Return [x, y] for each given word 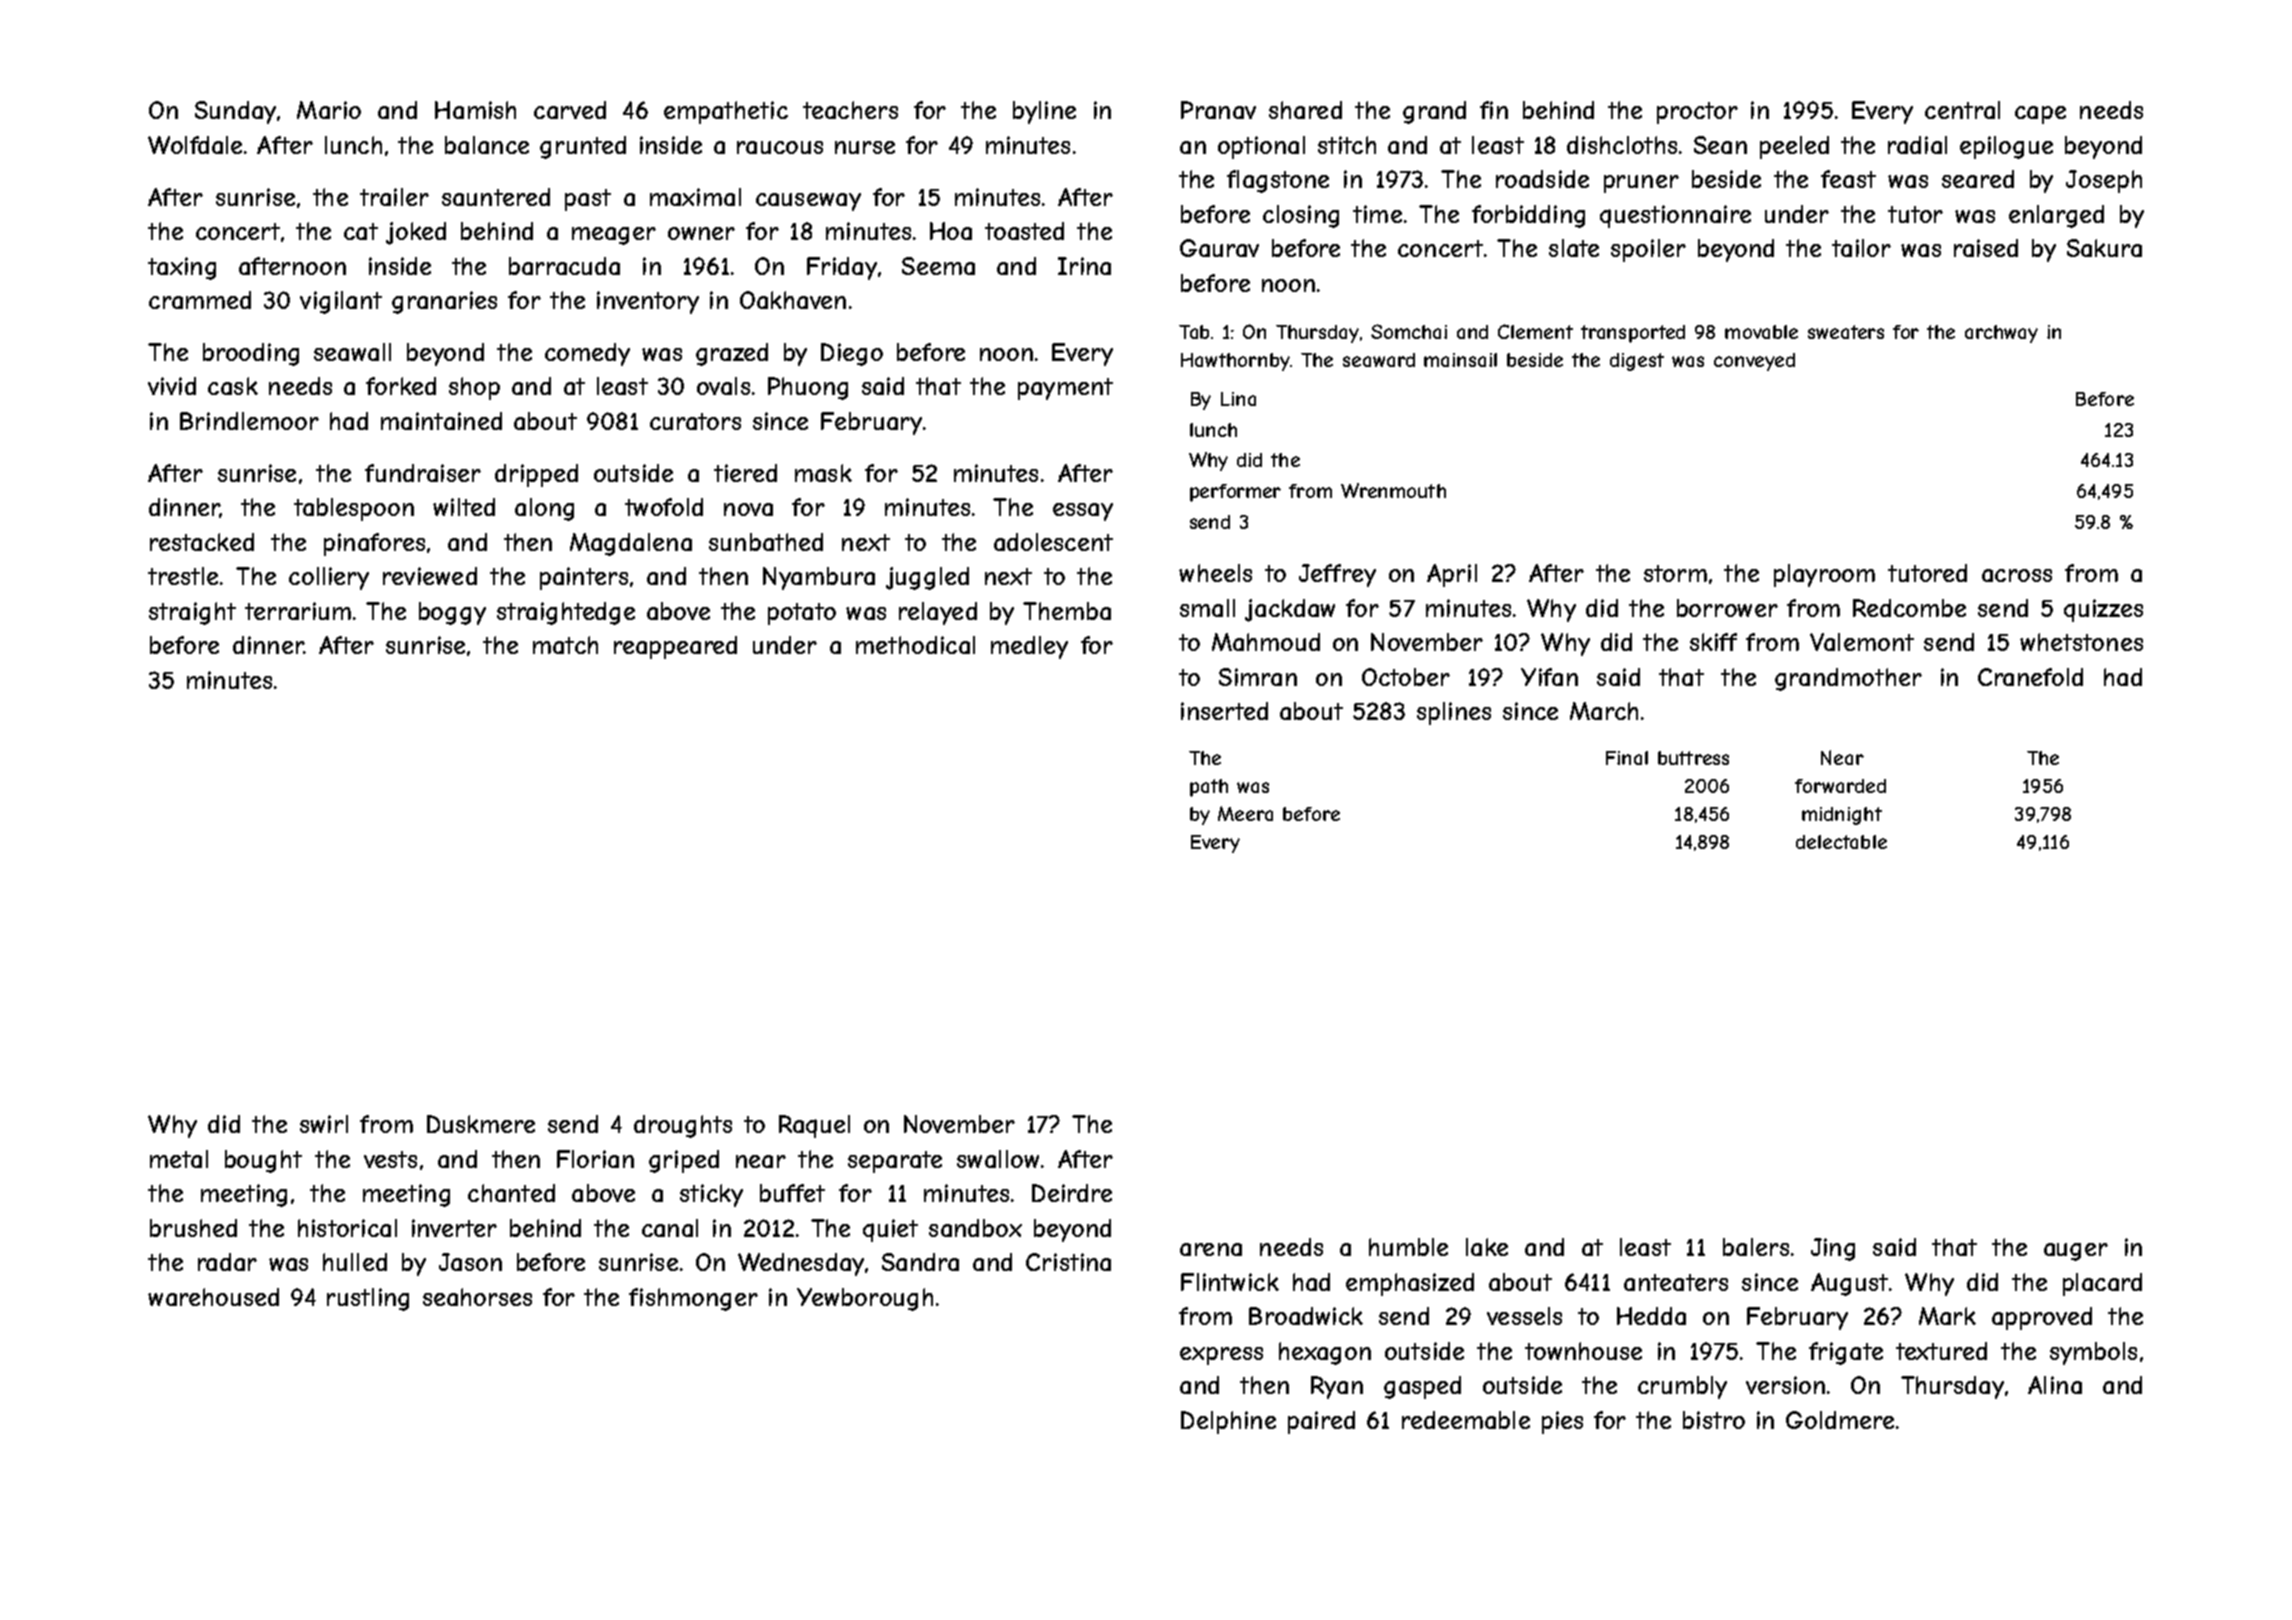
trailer [394, 197]
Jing [1833, 1249]
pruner [1641, 184]
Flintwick [1230, 1282]
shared [1305, 110]
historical [347, 1228]
